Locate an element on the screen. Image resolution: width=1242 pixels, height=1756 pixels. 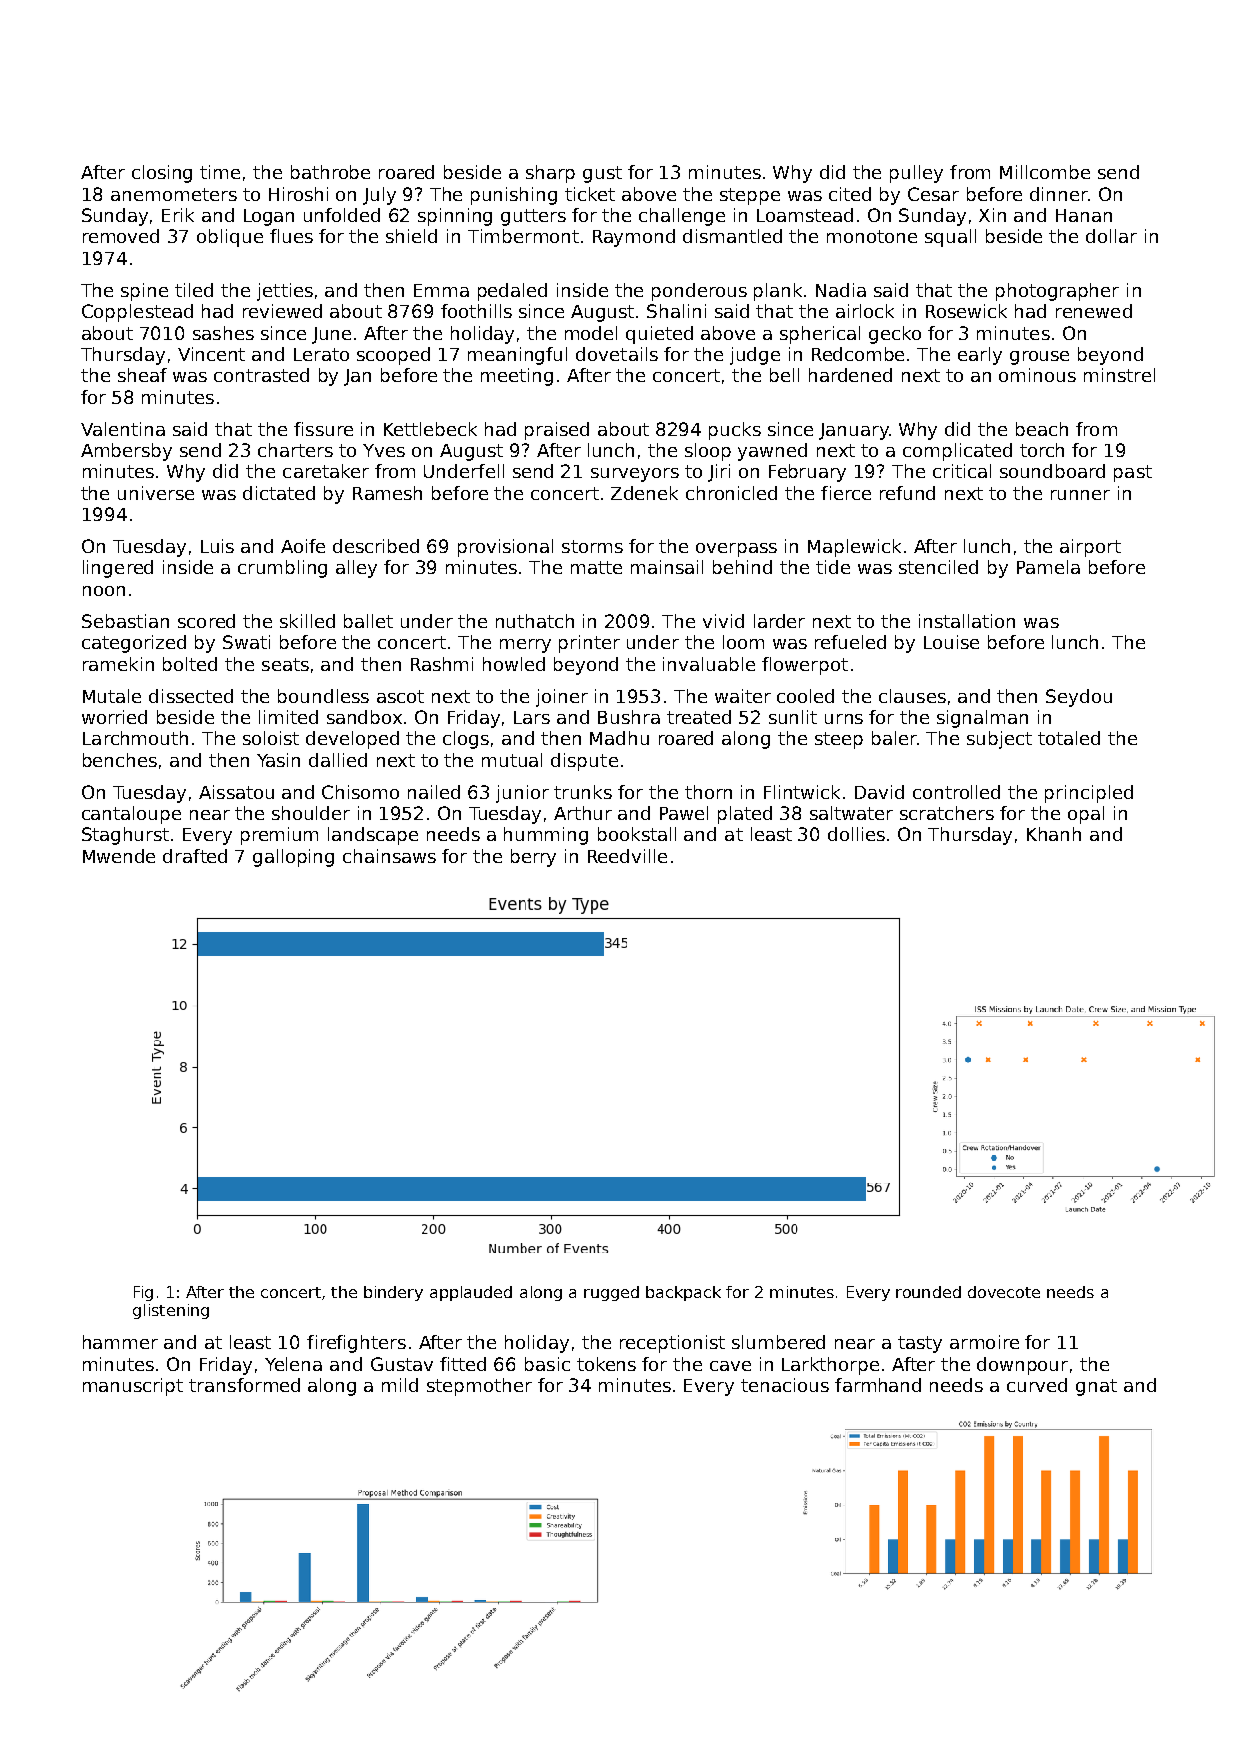
refueled is located at coordinates (850, 642).
